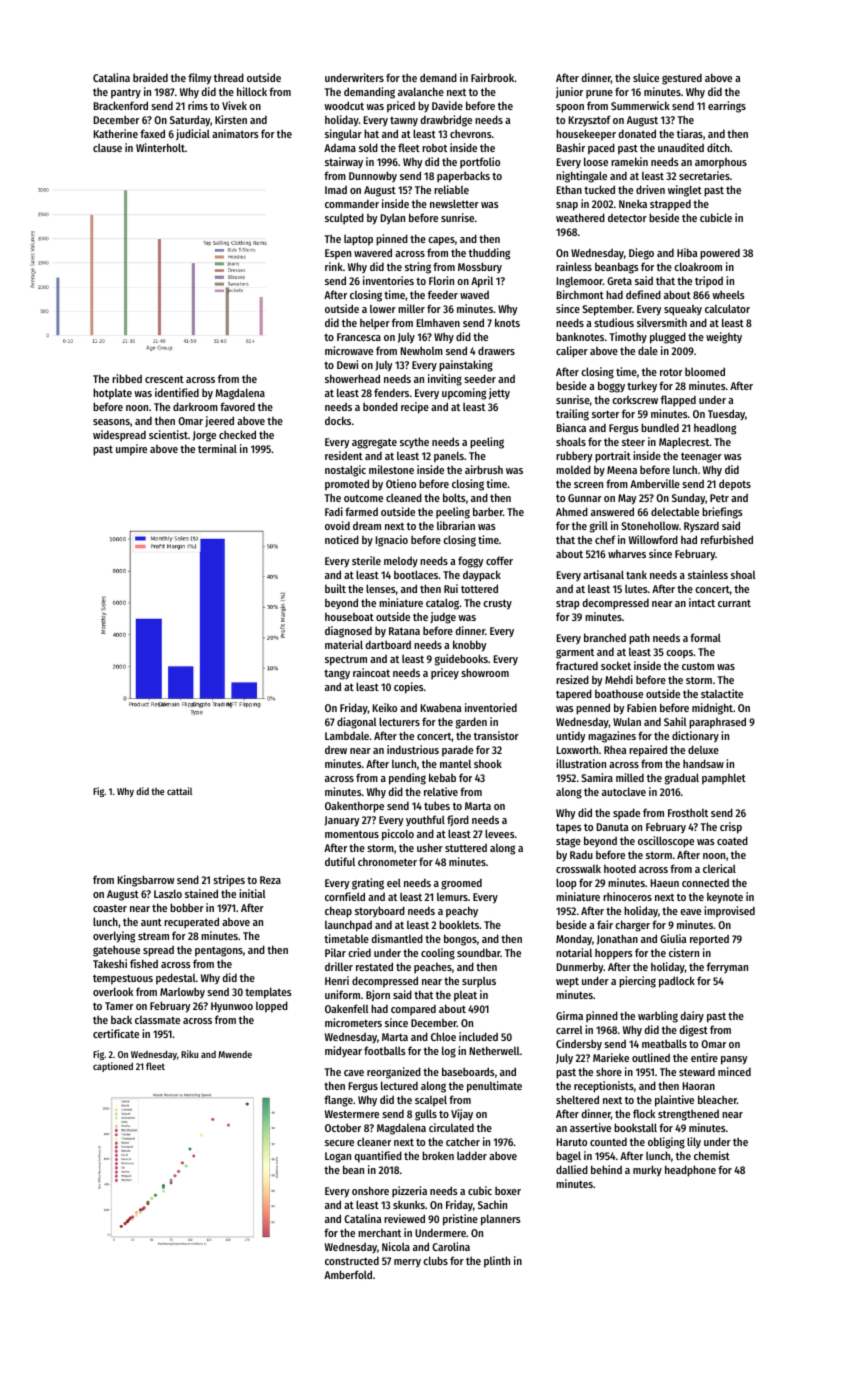 The image size is (849, 1400). Describe the element at coordinates (229, 77) in the image. I see `thread` at that location.
